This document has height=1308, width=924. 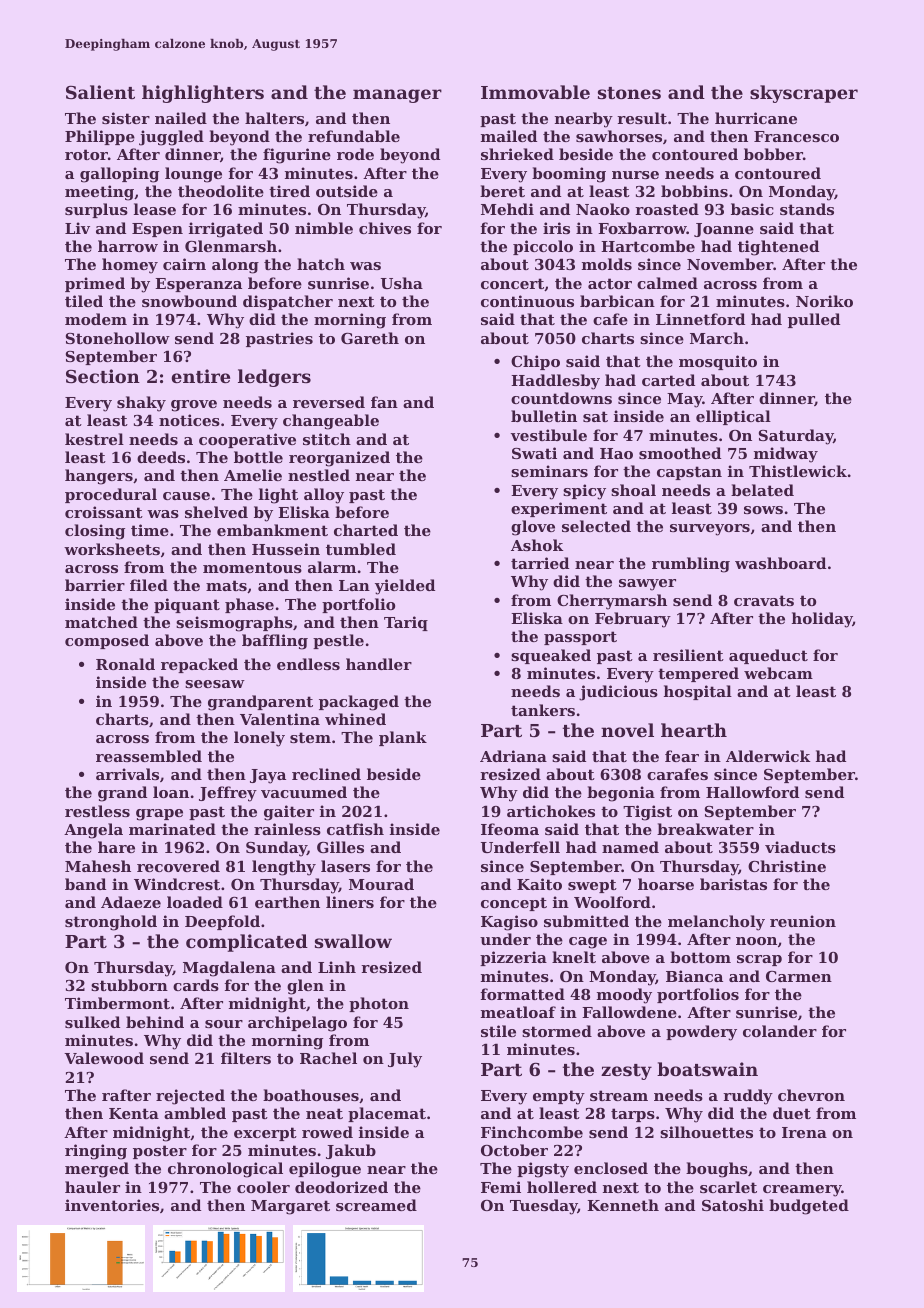 What do you see at coordinates (814, 320) in the document?
I see `pulled` at bounding box center [814, 320].
